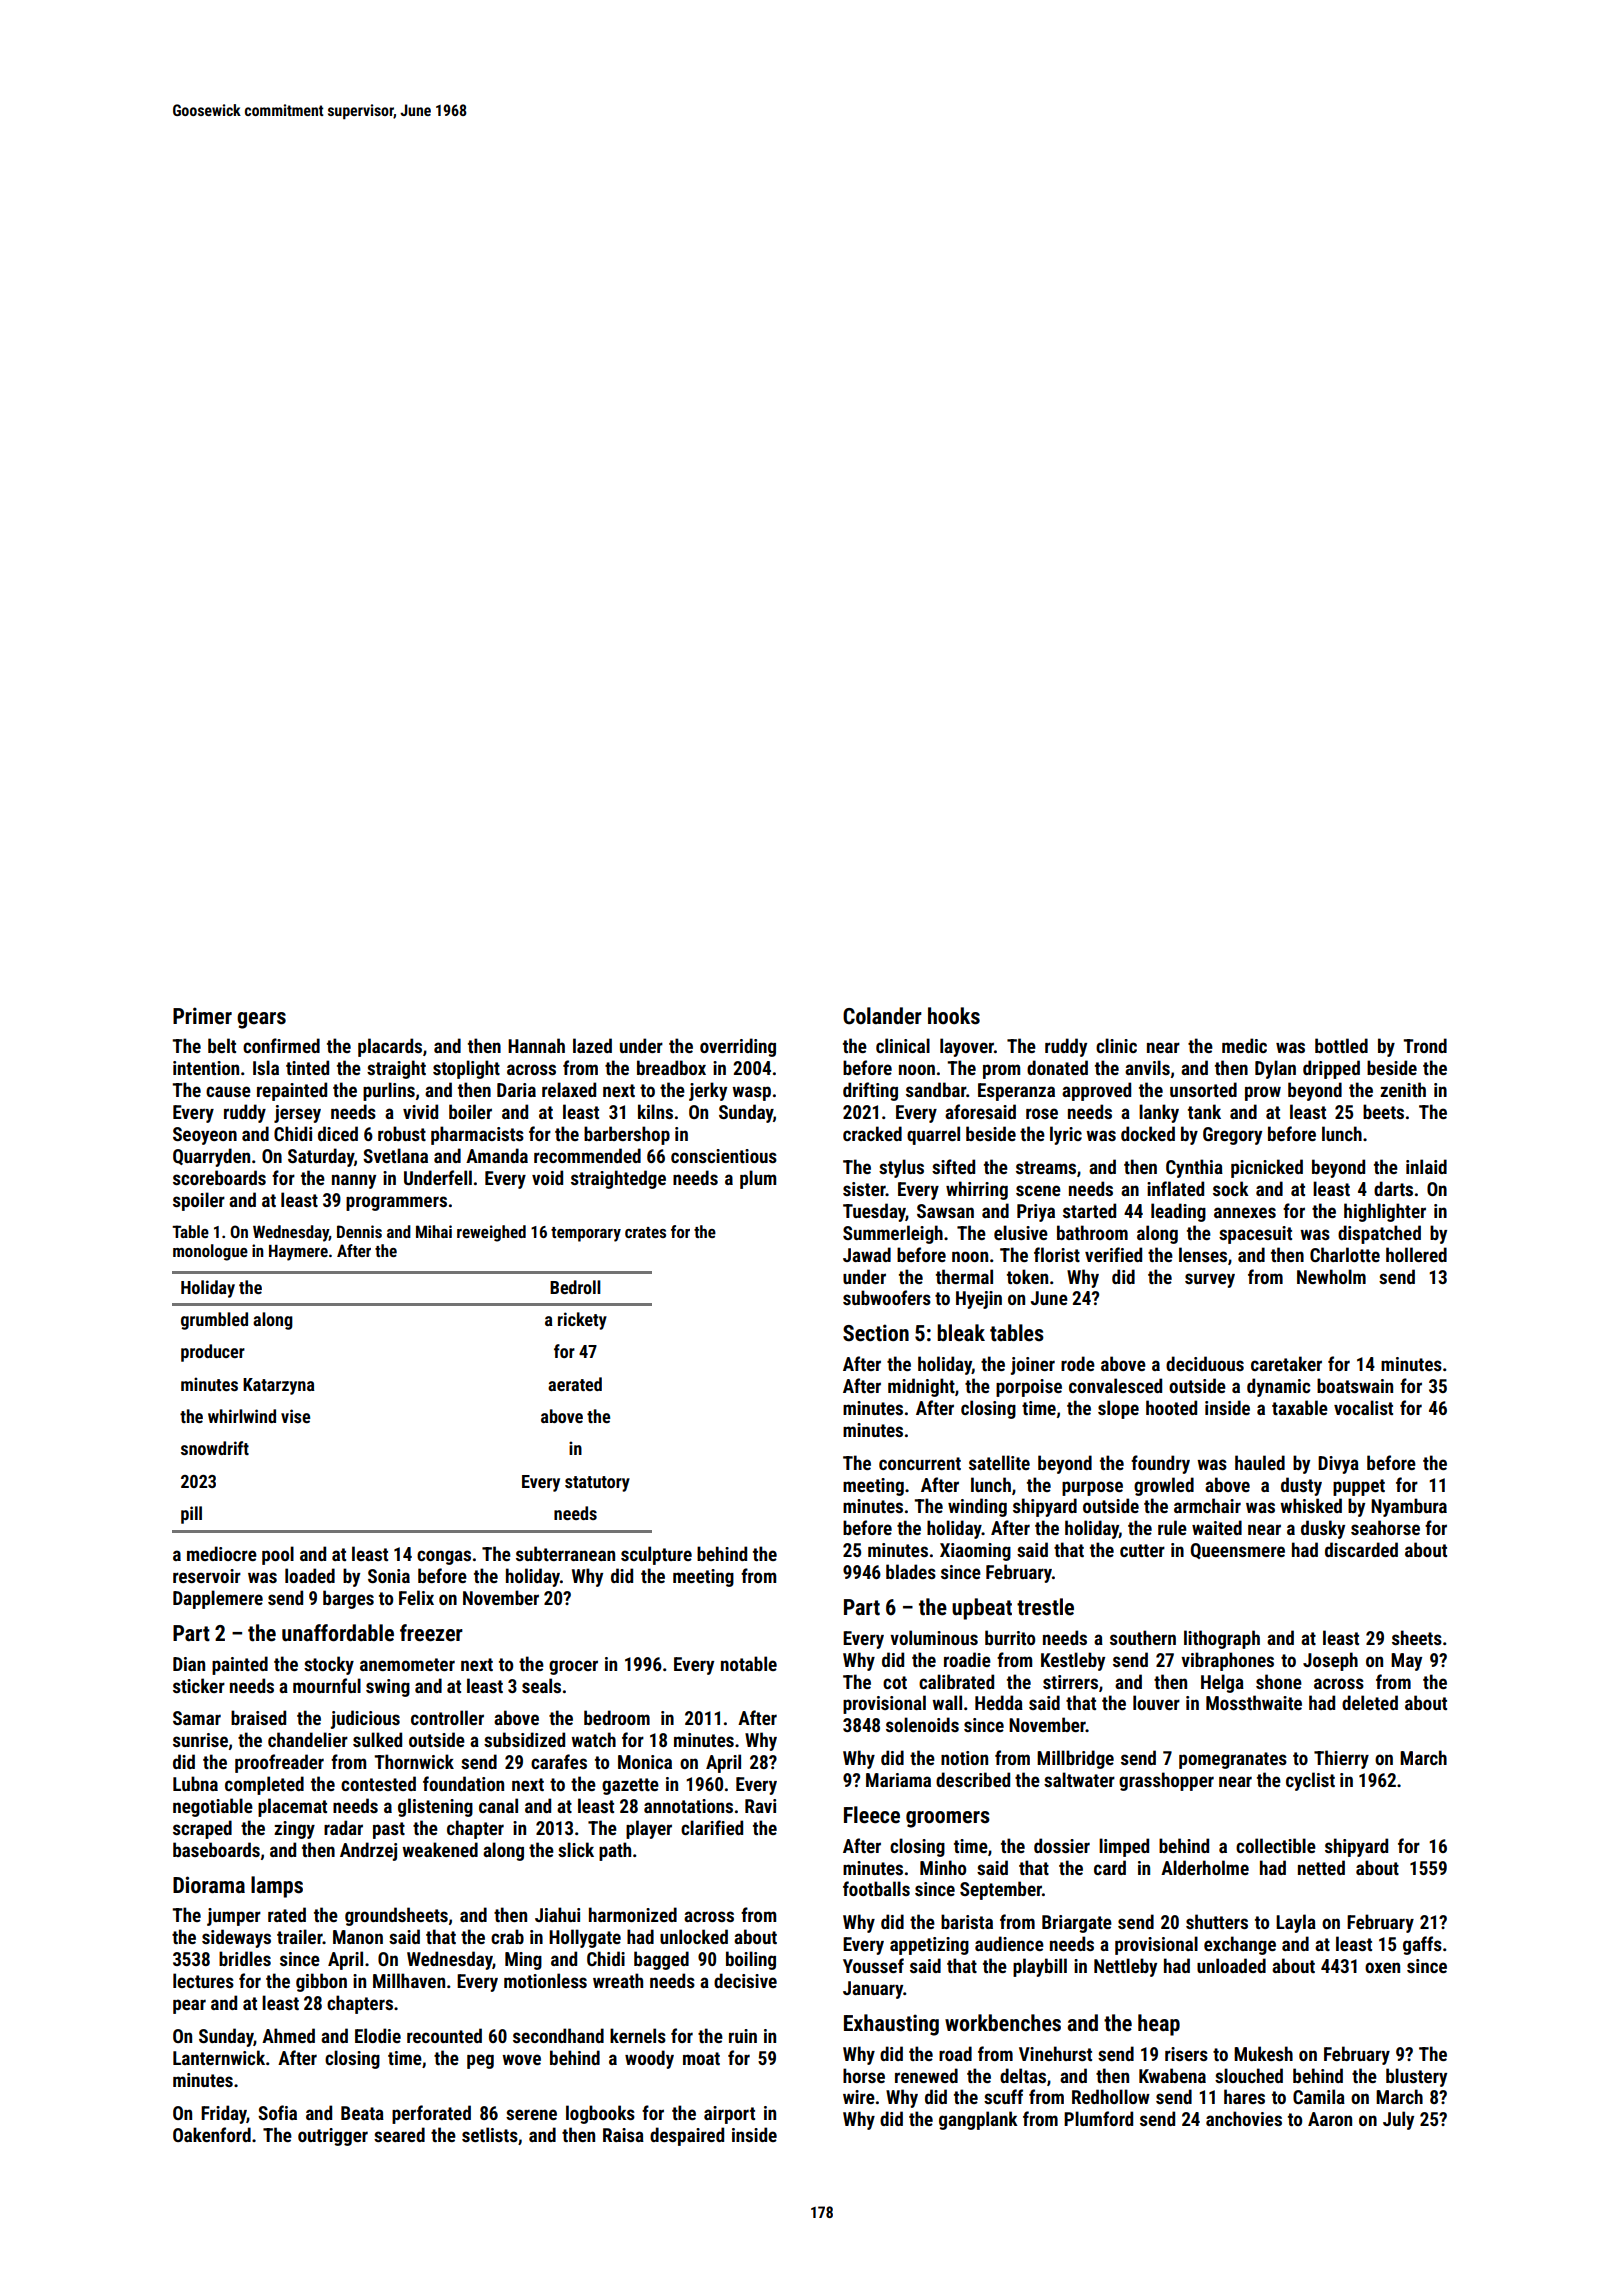  Describe the element at coordinates (402, 1133) in the page. I see `robust` at that location.
